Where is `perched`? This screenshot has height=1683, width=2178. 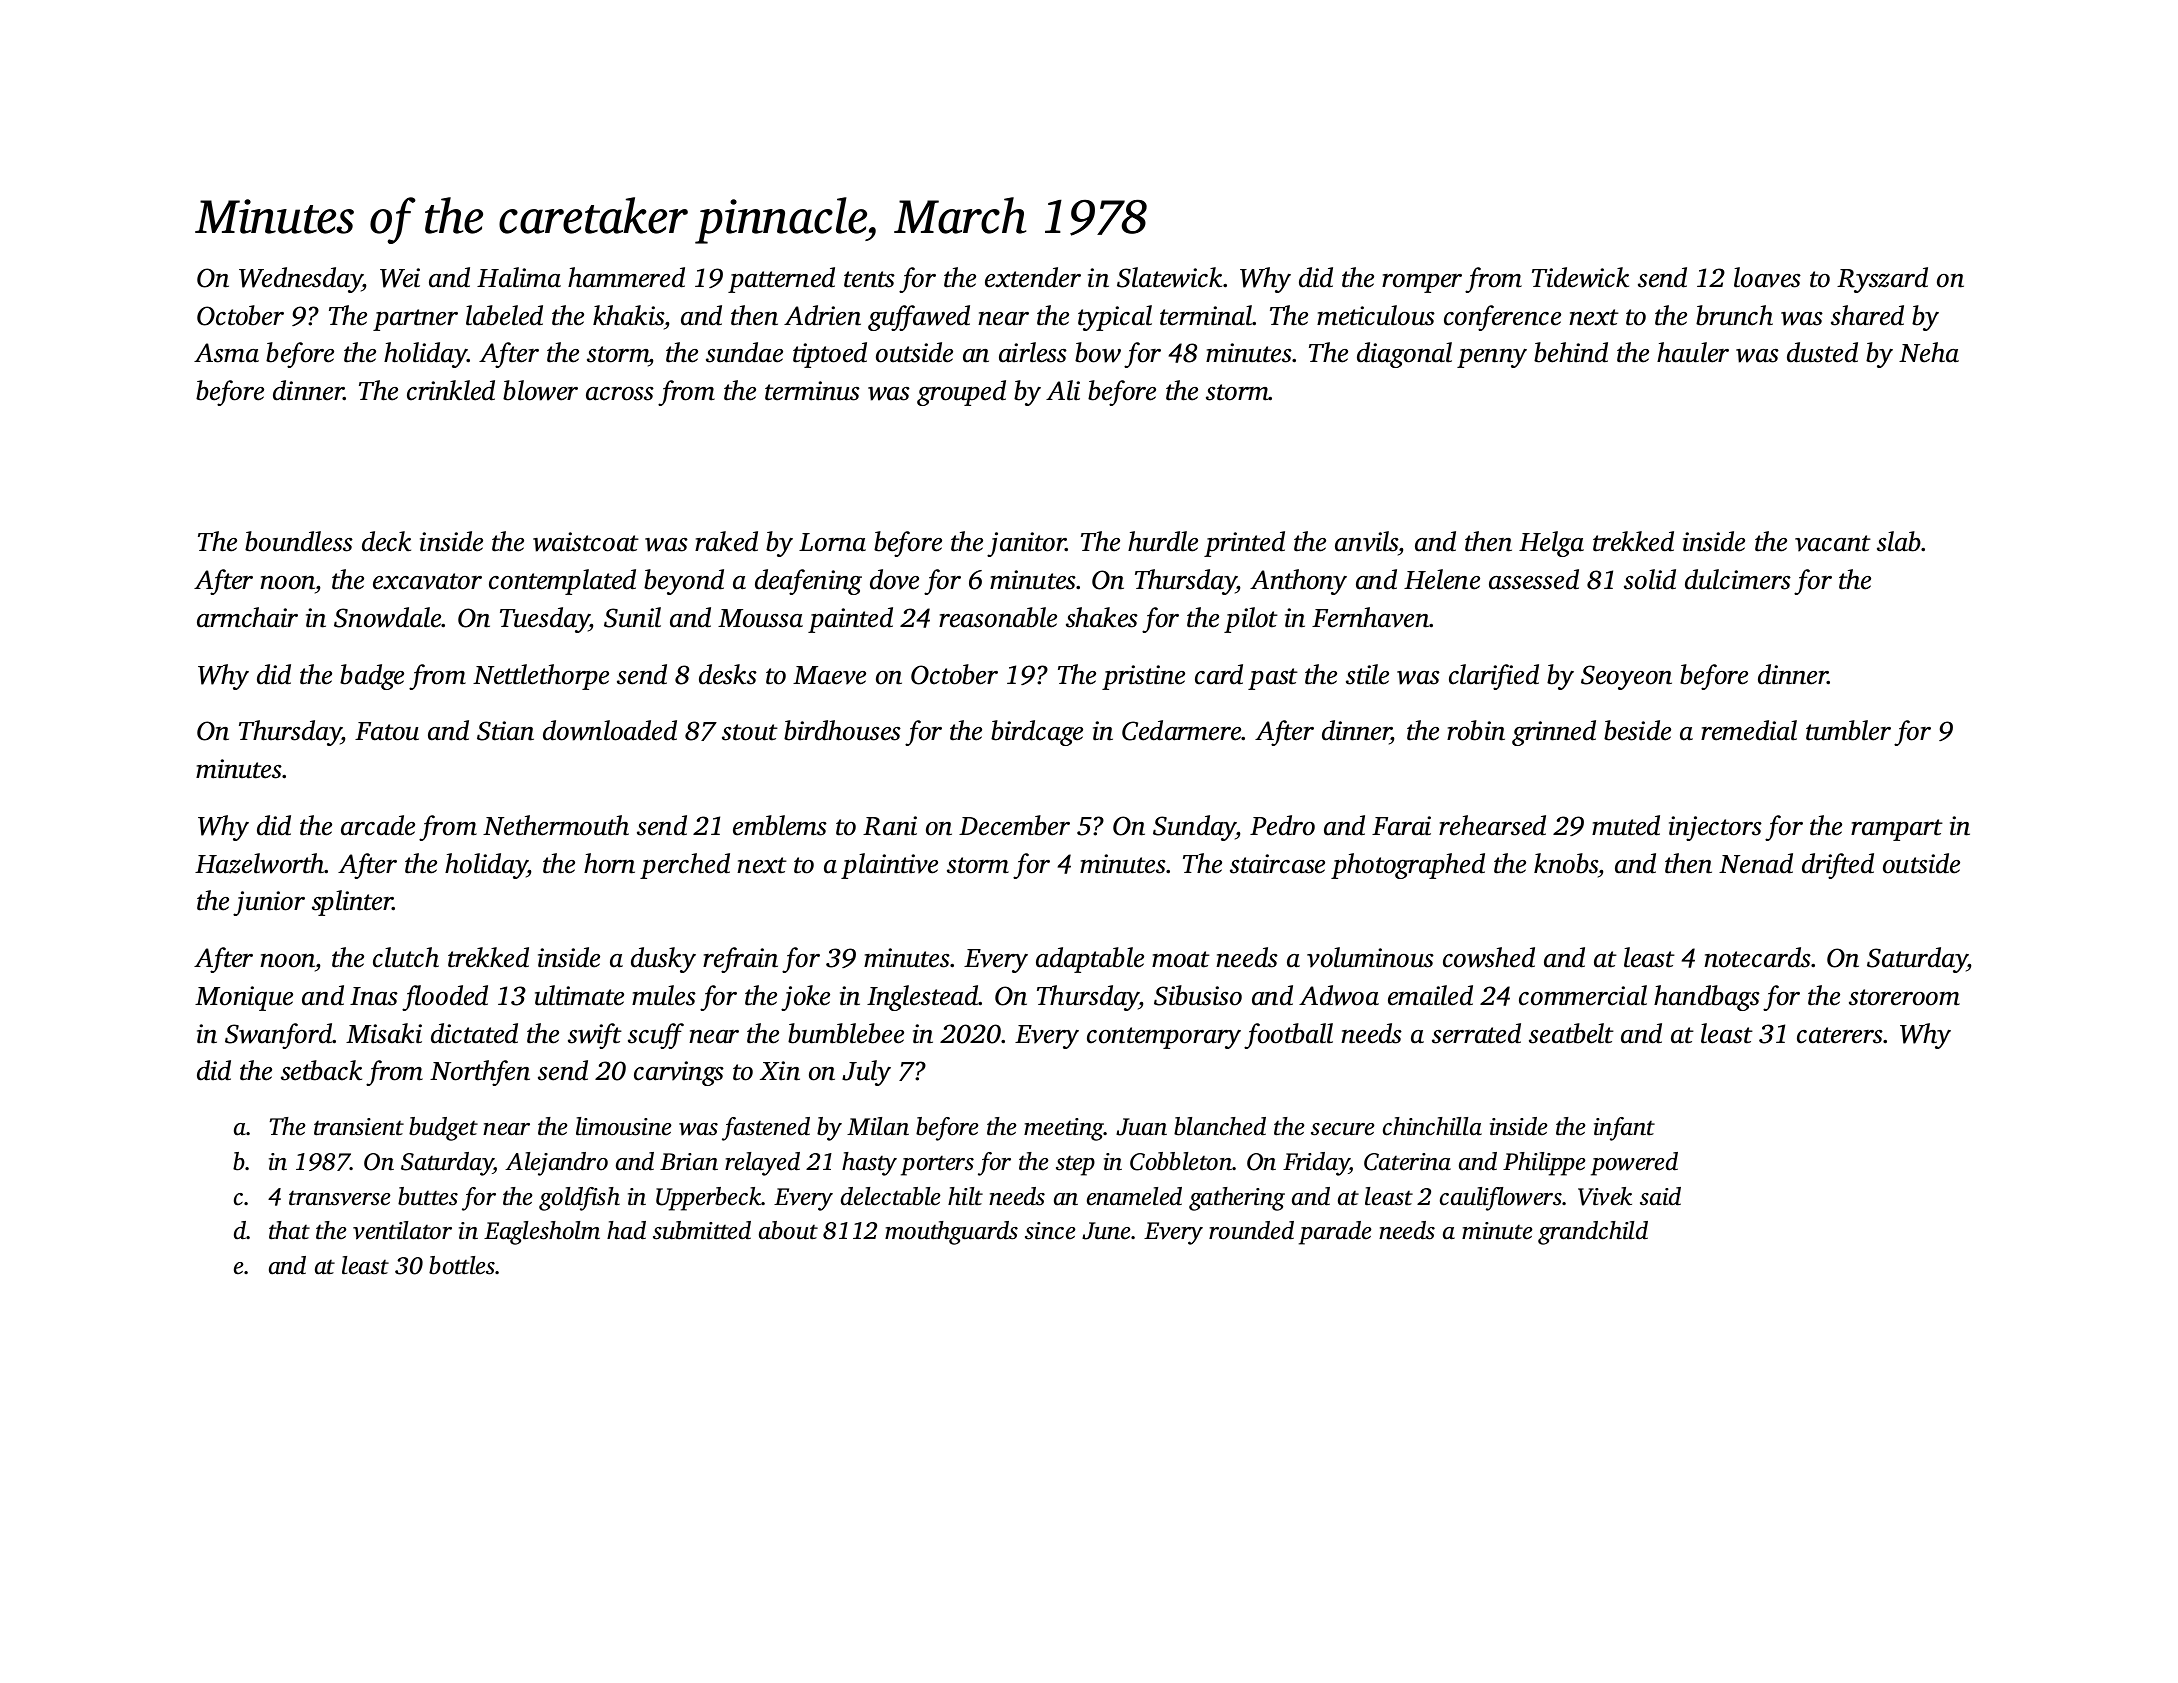
perched is located at coordinates (685, 866).
